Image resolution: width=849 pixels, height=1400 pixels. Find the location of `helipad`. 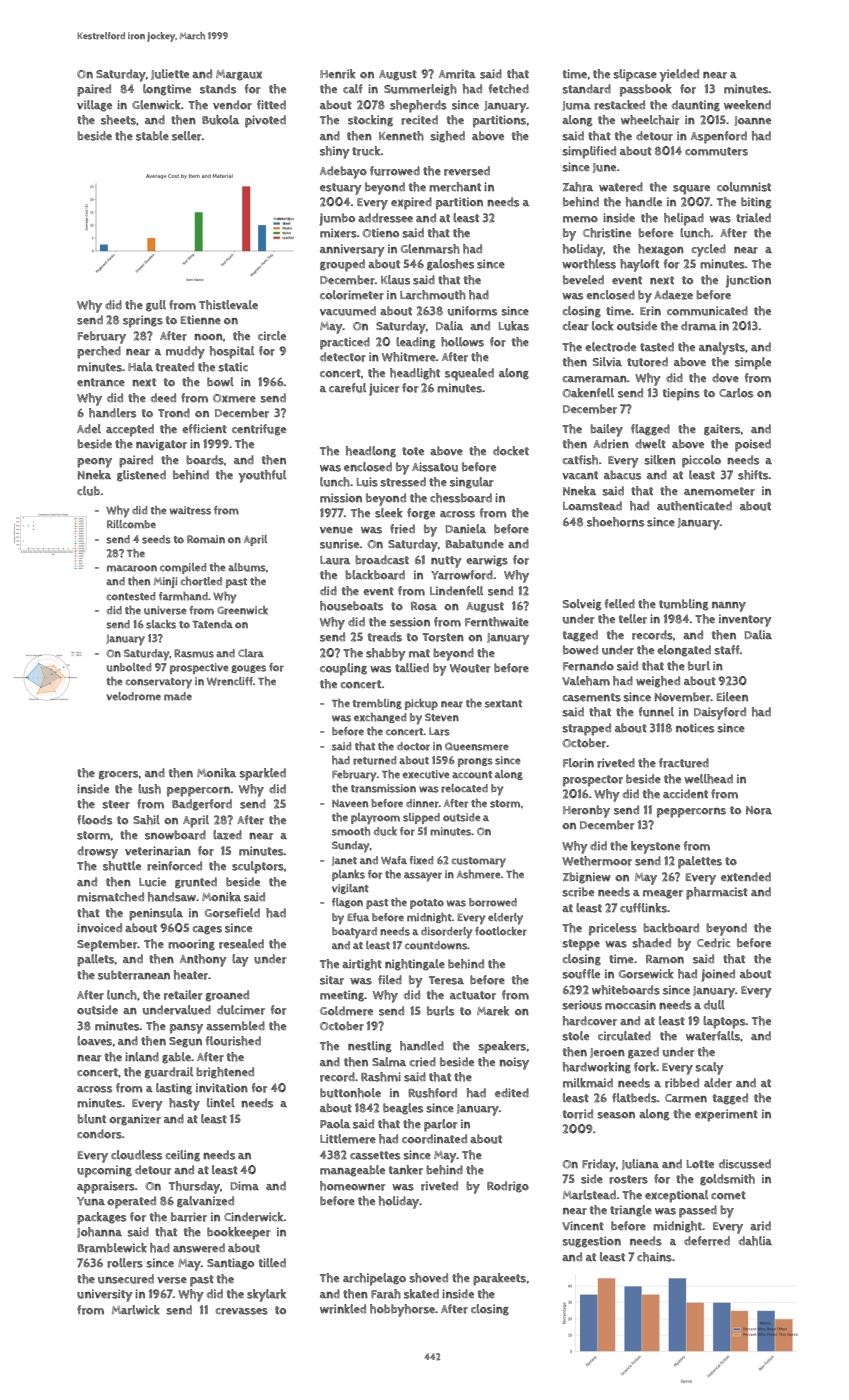

helipad is located at coordinates (684, 219).
